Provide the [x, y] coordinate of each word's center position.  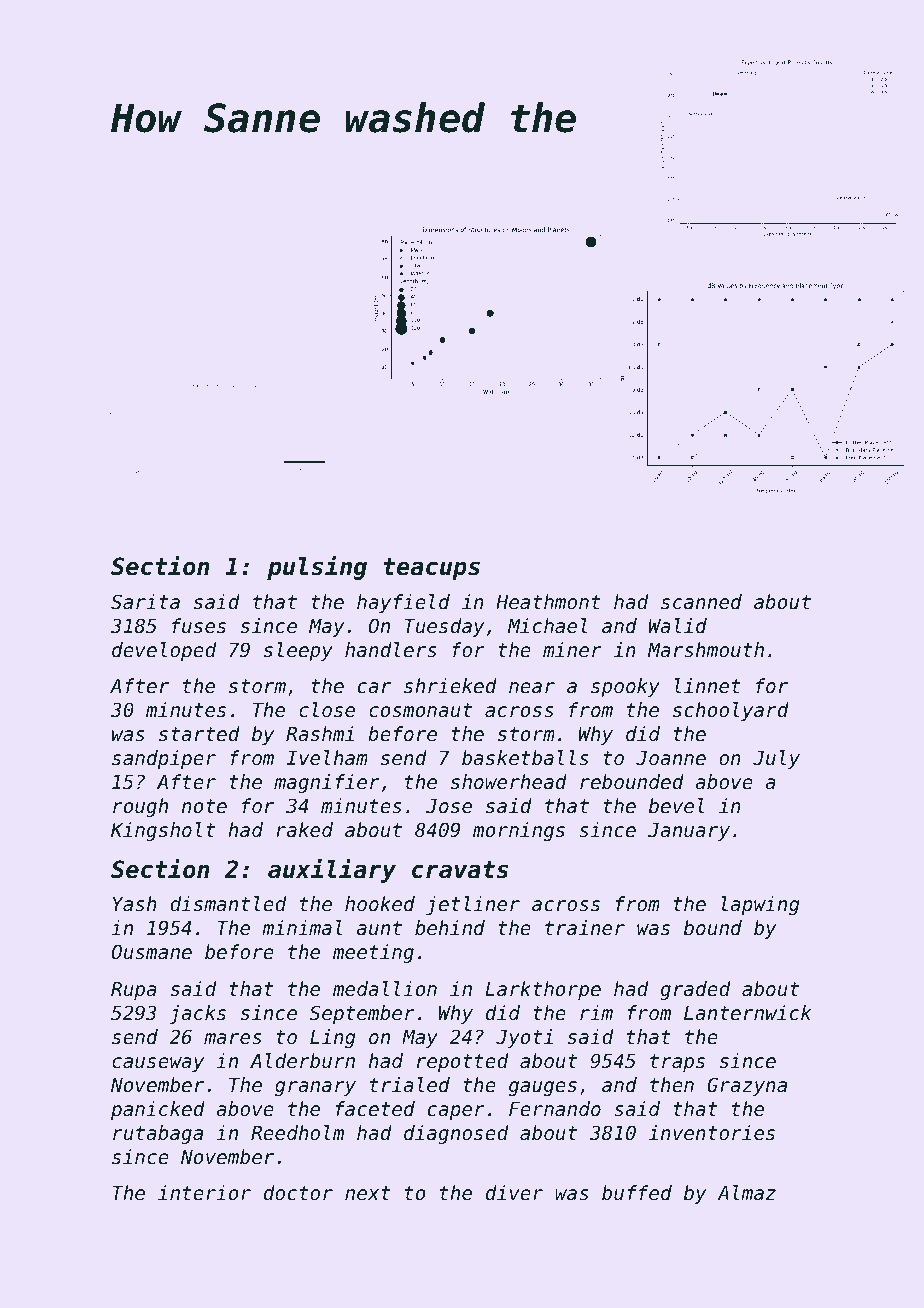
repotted [462, 1062]
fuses [199, 626]
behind [450, 928]
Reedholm [297, 1133]
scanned [701, 602]
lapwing [760, 905]
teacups [432, 569]
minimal [302, 927]
